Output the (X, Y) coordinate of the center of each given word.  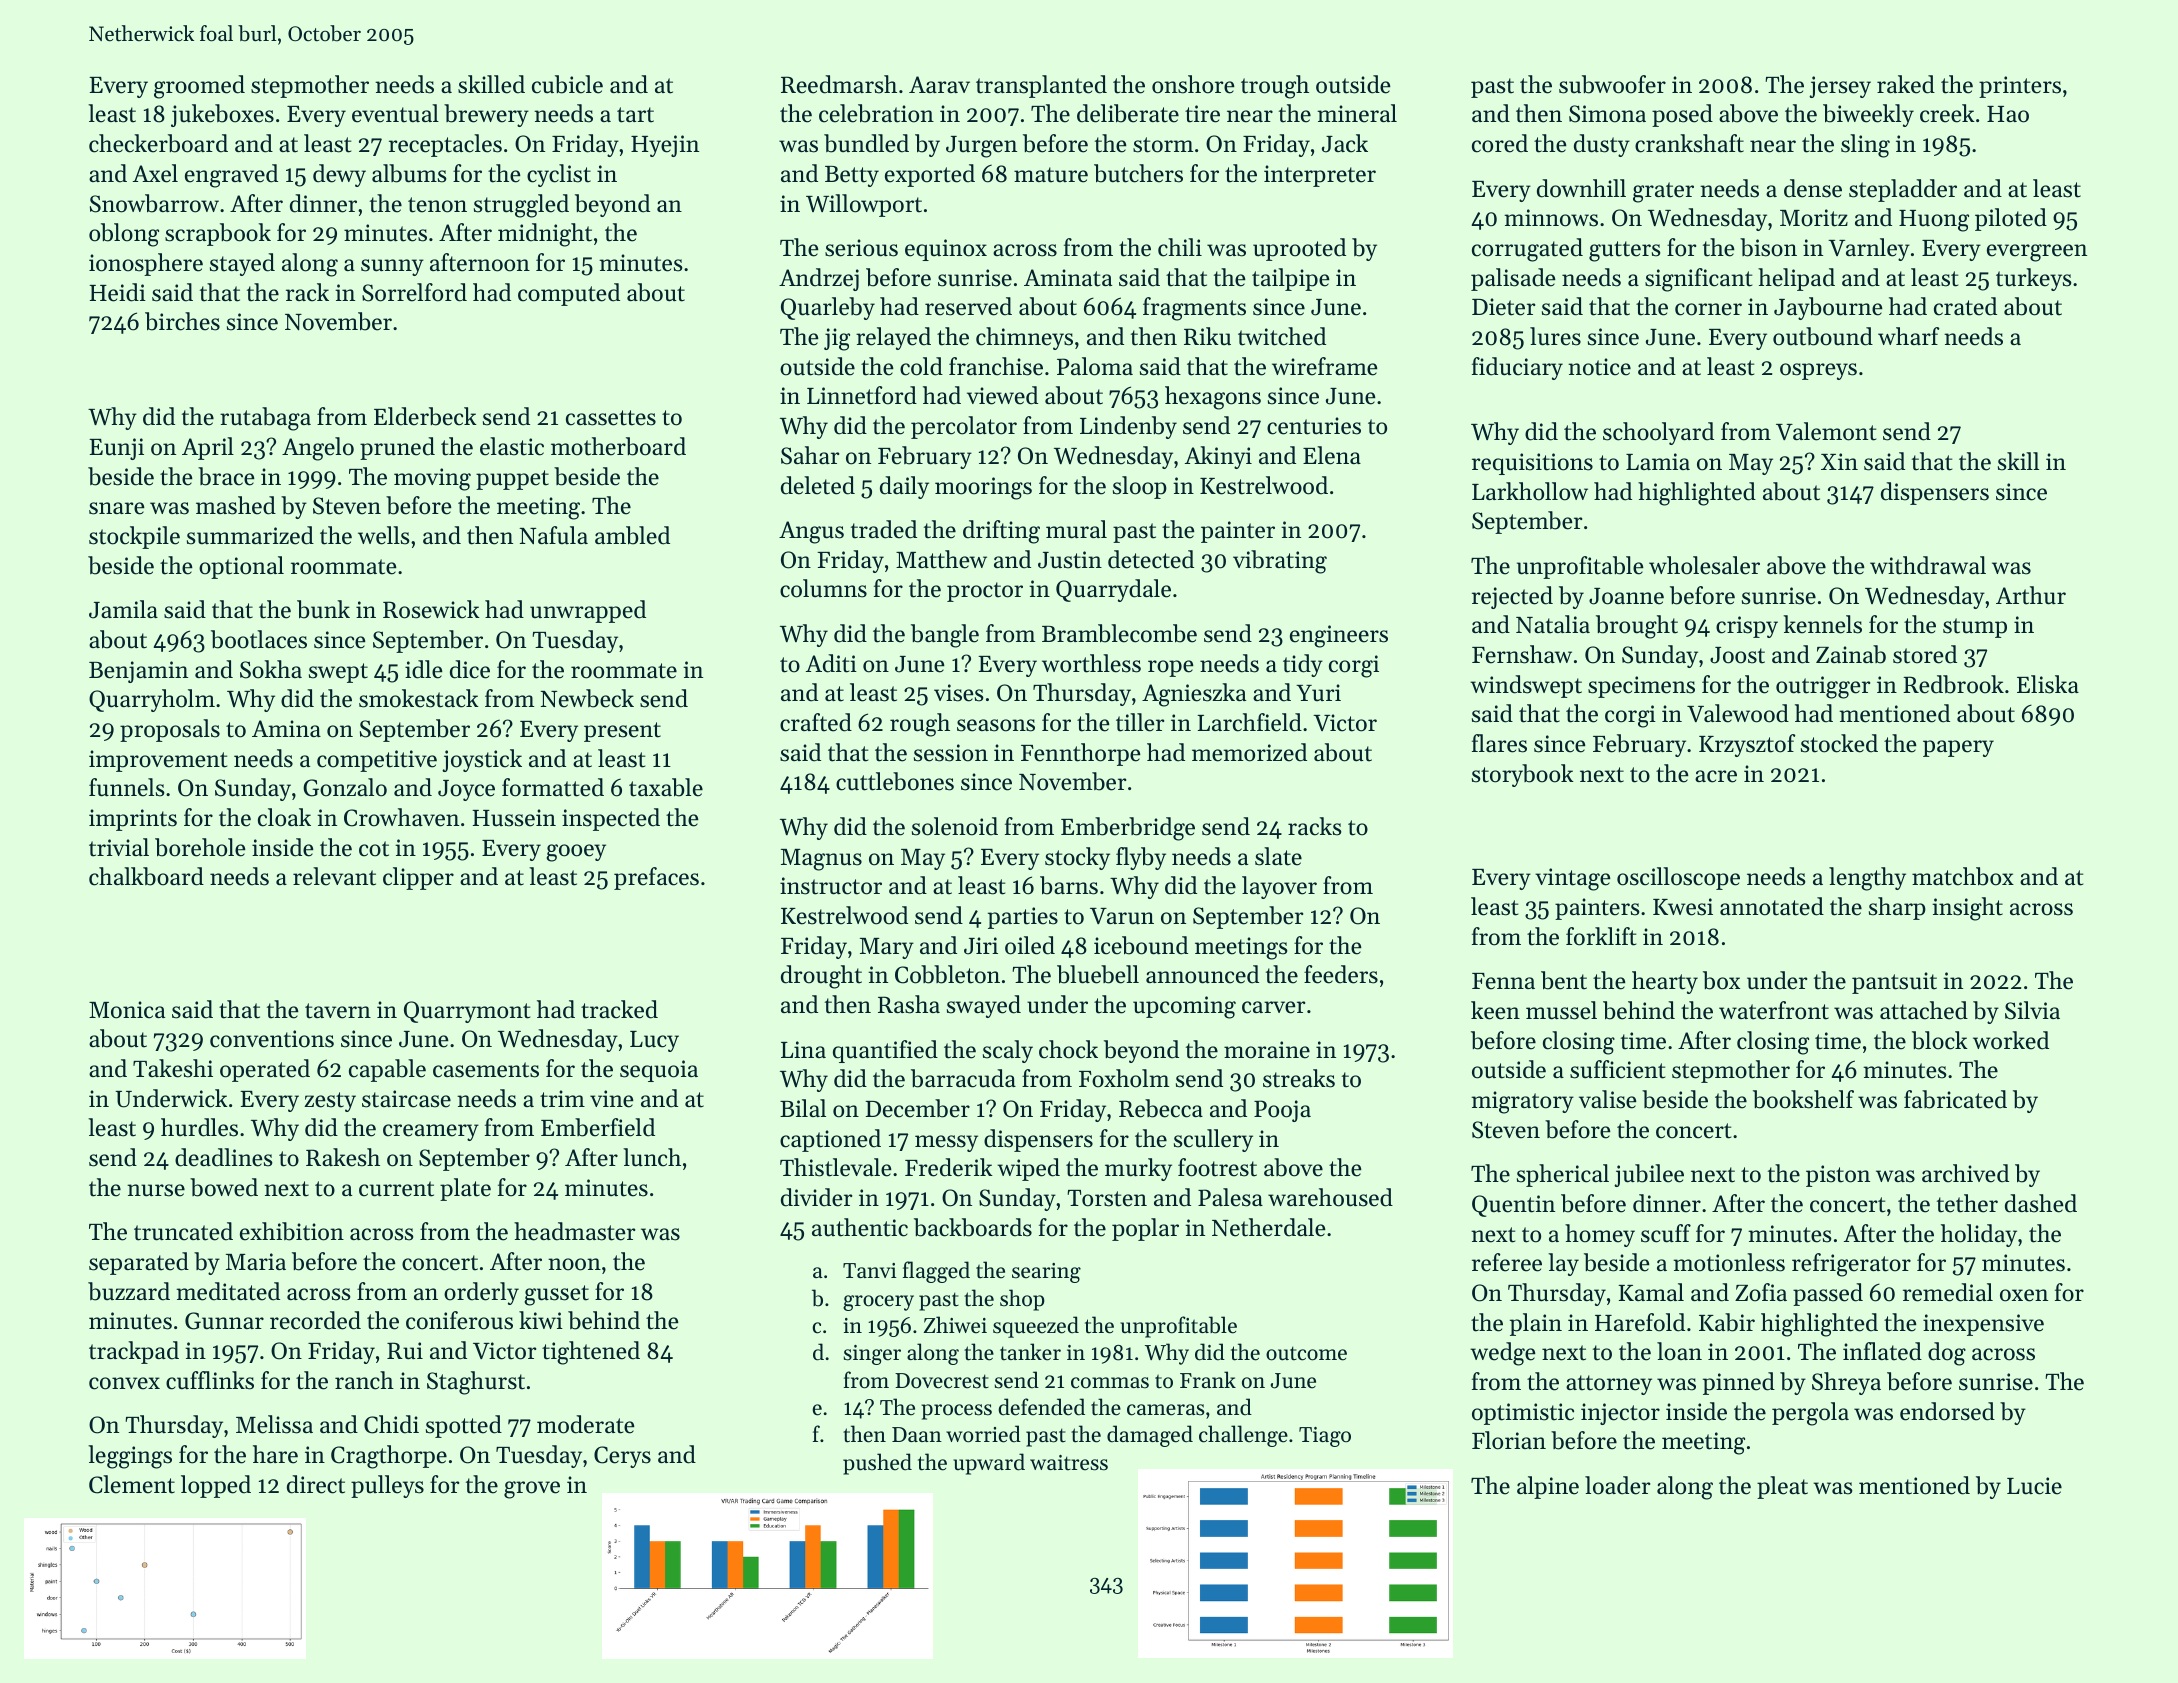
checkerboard (158, 143)
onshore (1193, 84)
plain (1536, 1324)
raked (1906, 84)
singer (872, 1355)
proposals (170, 730)
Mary (887, 948)
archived (1965, 1173)
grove (532, 1490)
